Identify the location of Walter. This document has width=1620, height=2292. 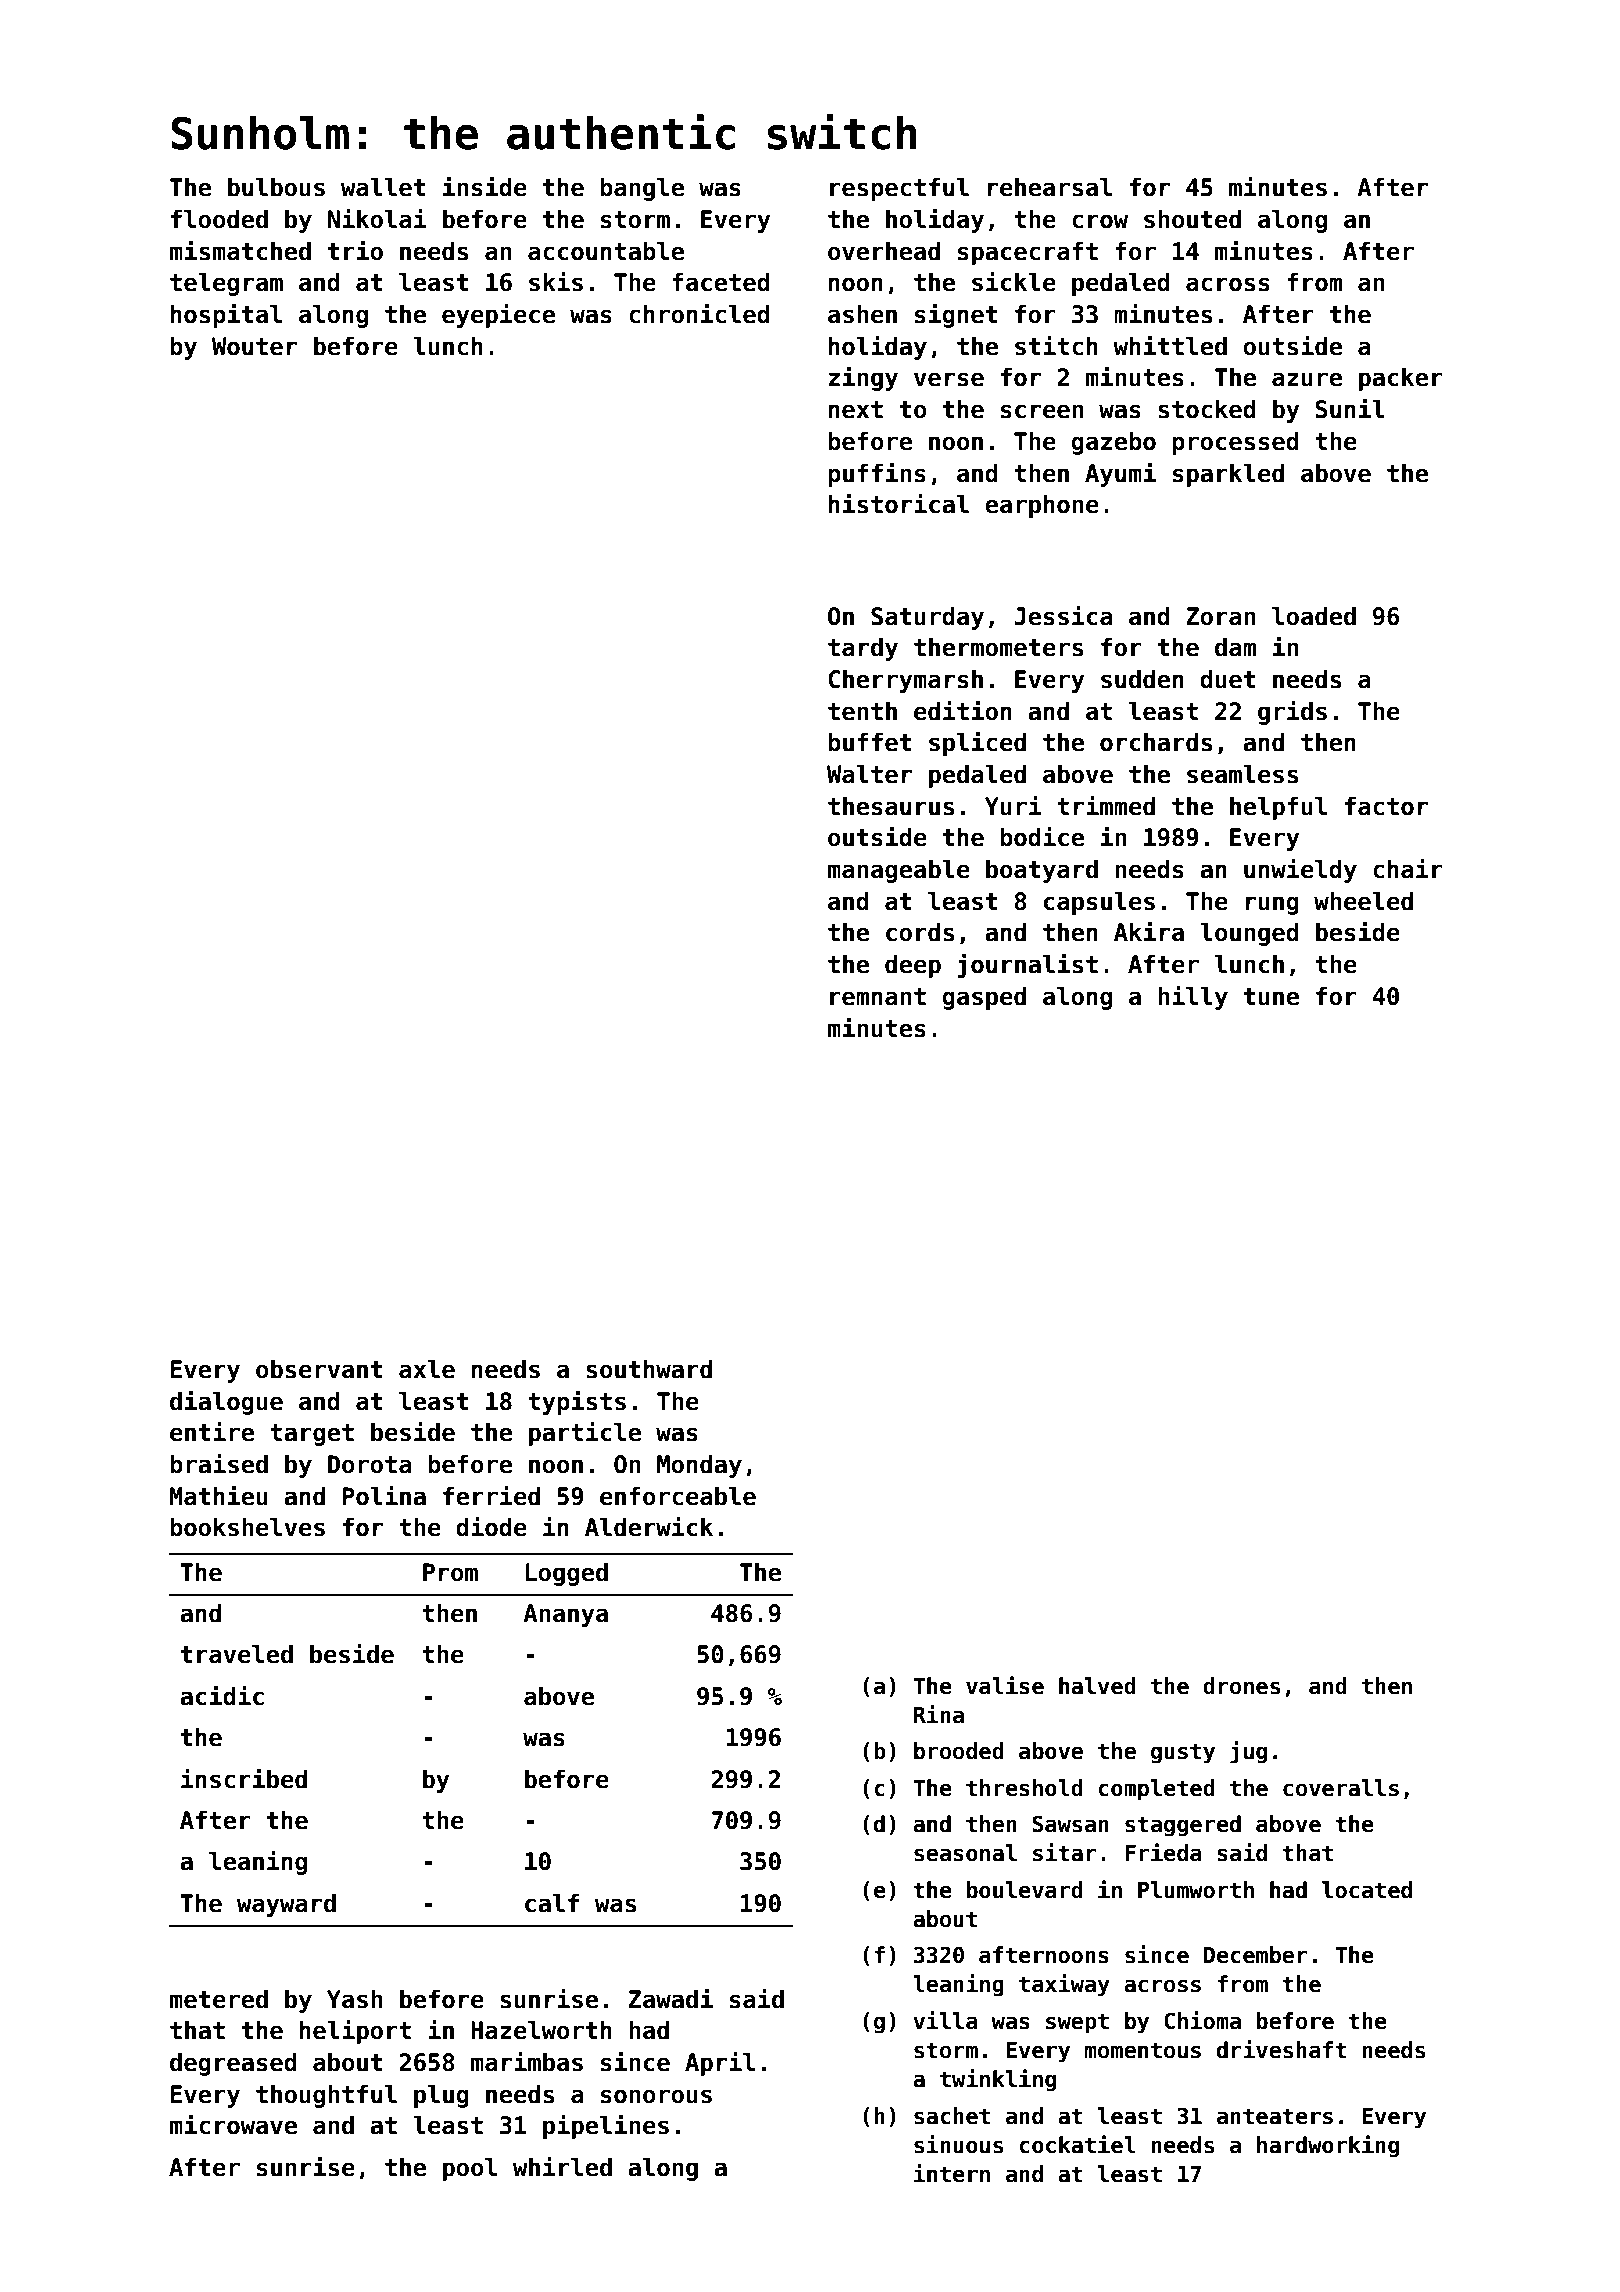
(869, 774).
